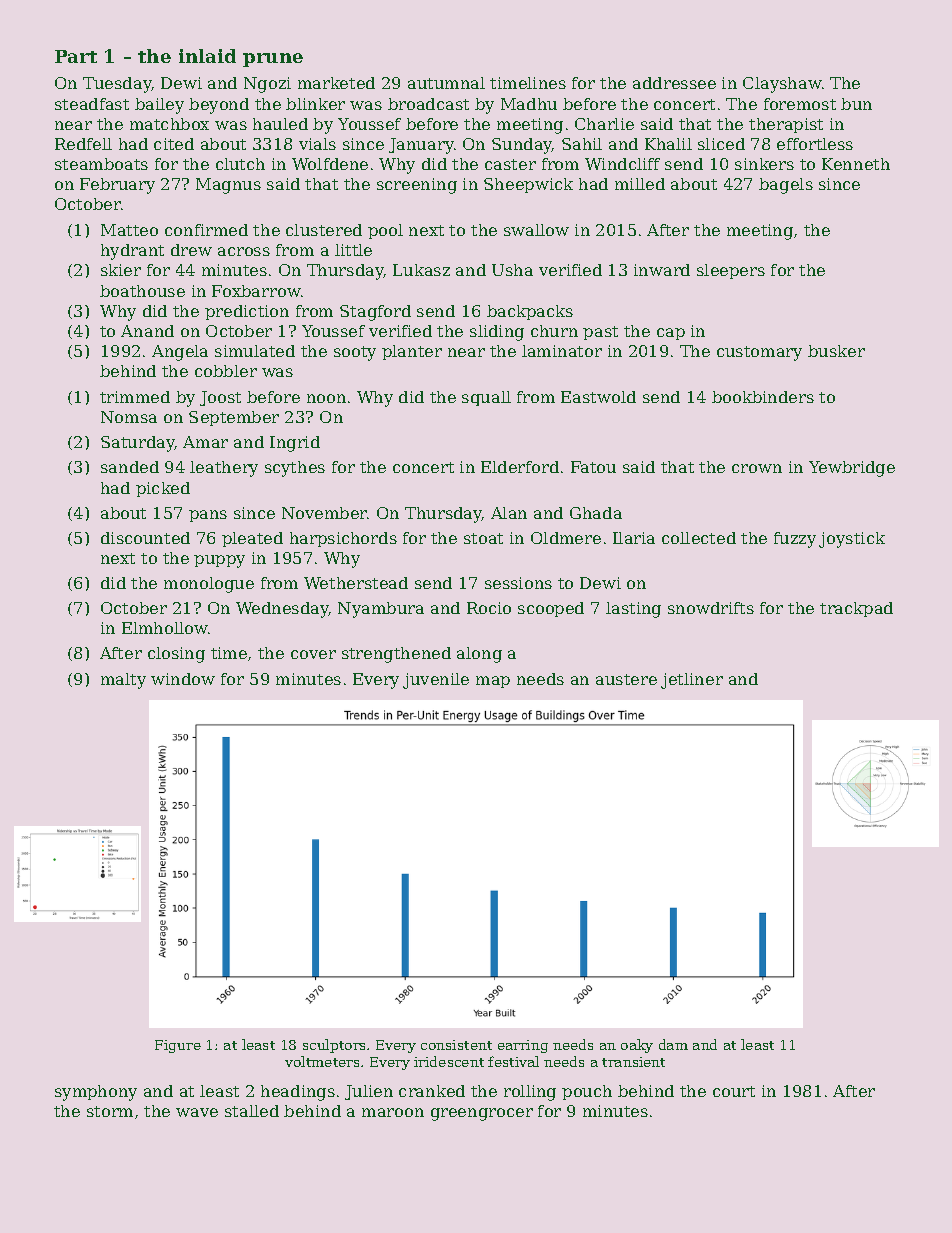  I want to click on autumnal, so click(446, 83).
